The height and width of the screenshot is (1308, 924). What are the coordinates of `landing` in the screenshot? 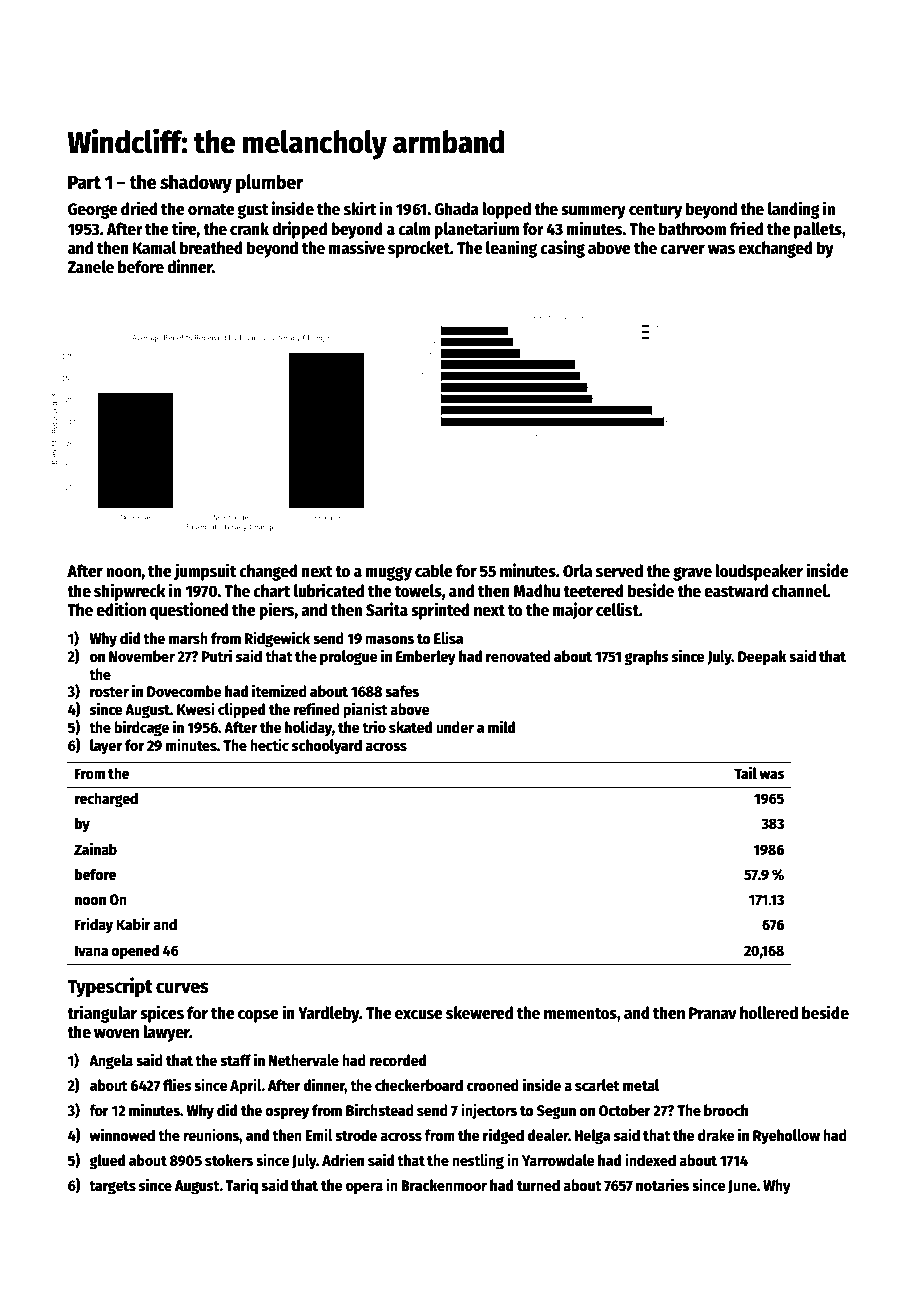 It's located at (794, 210).
